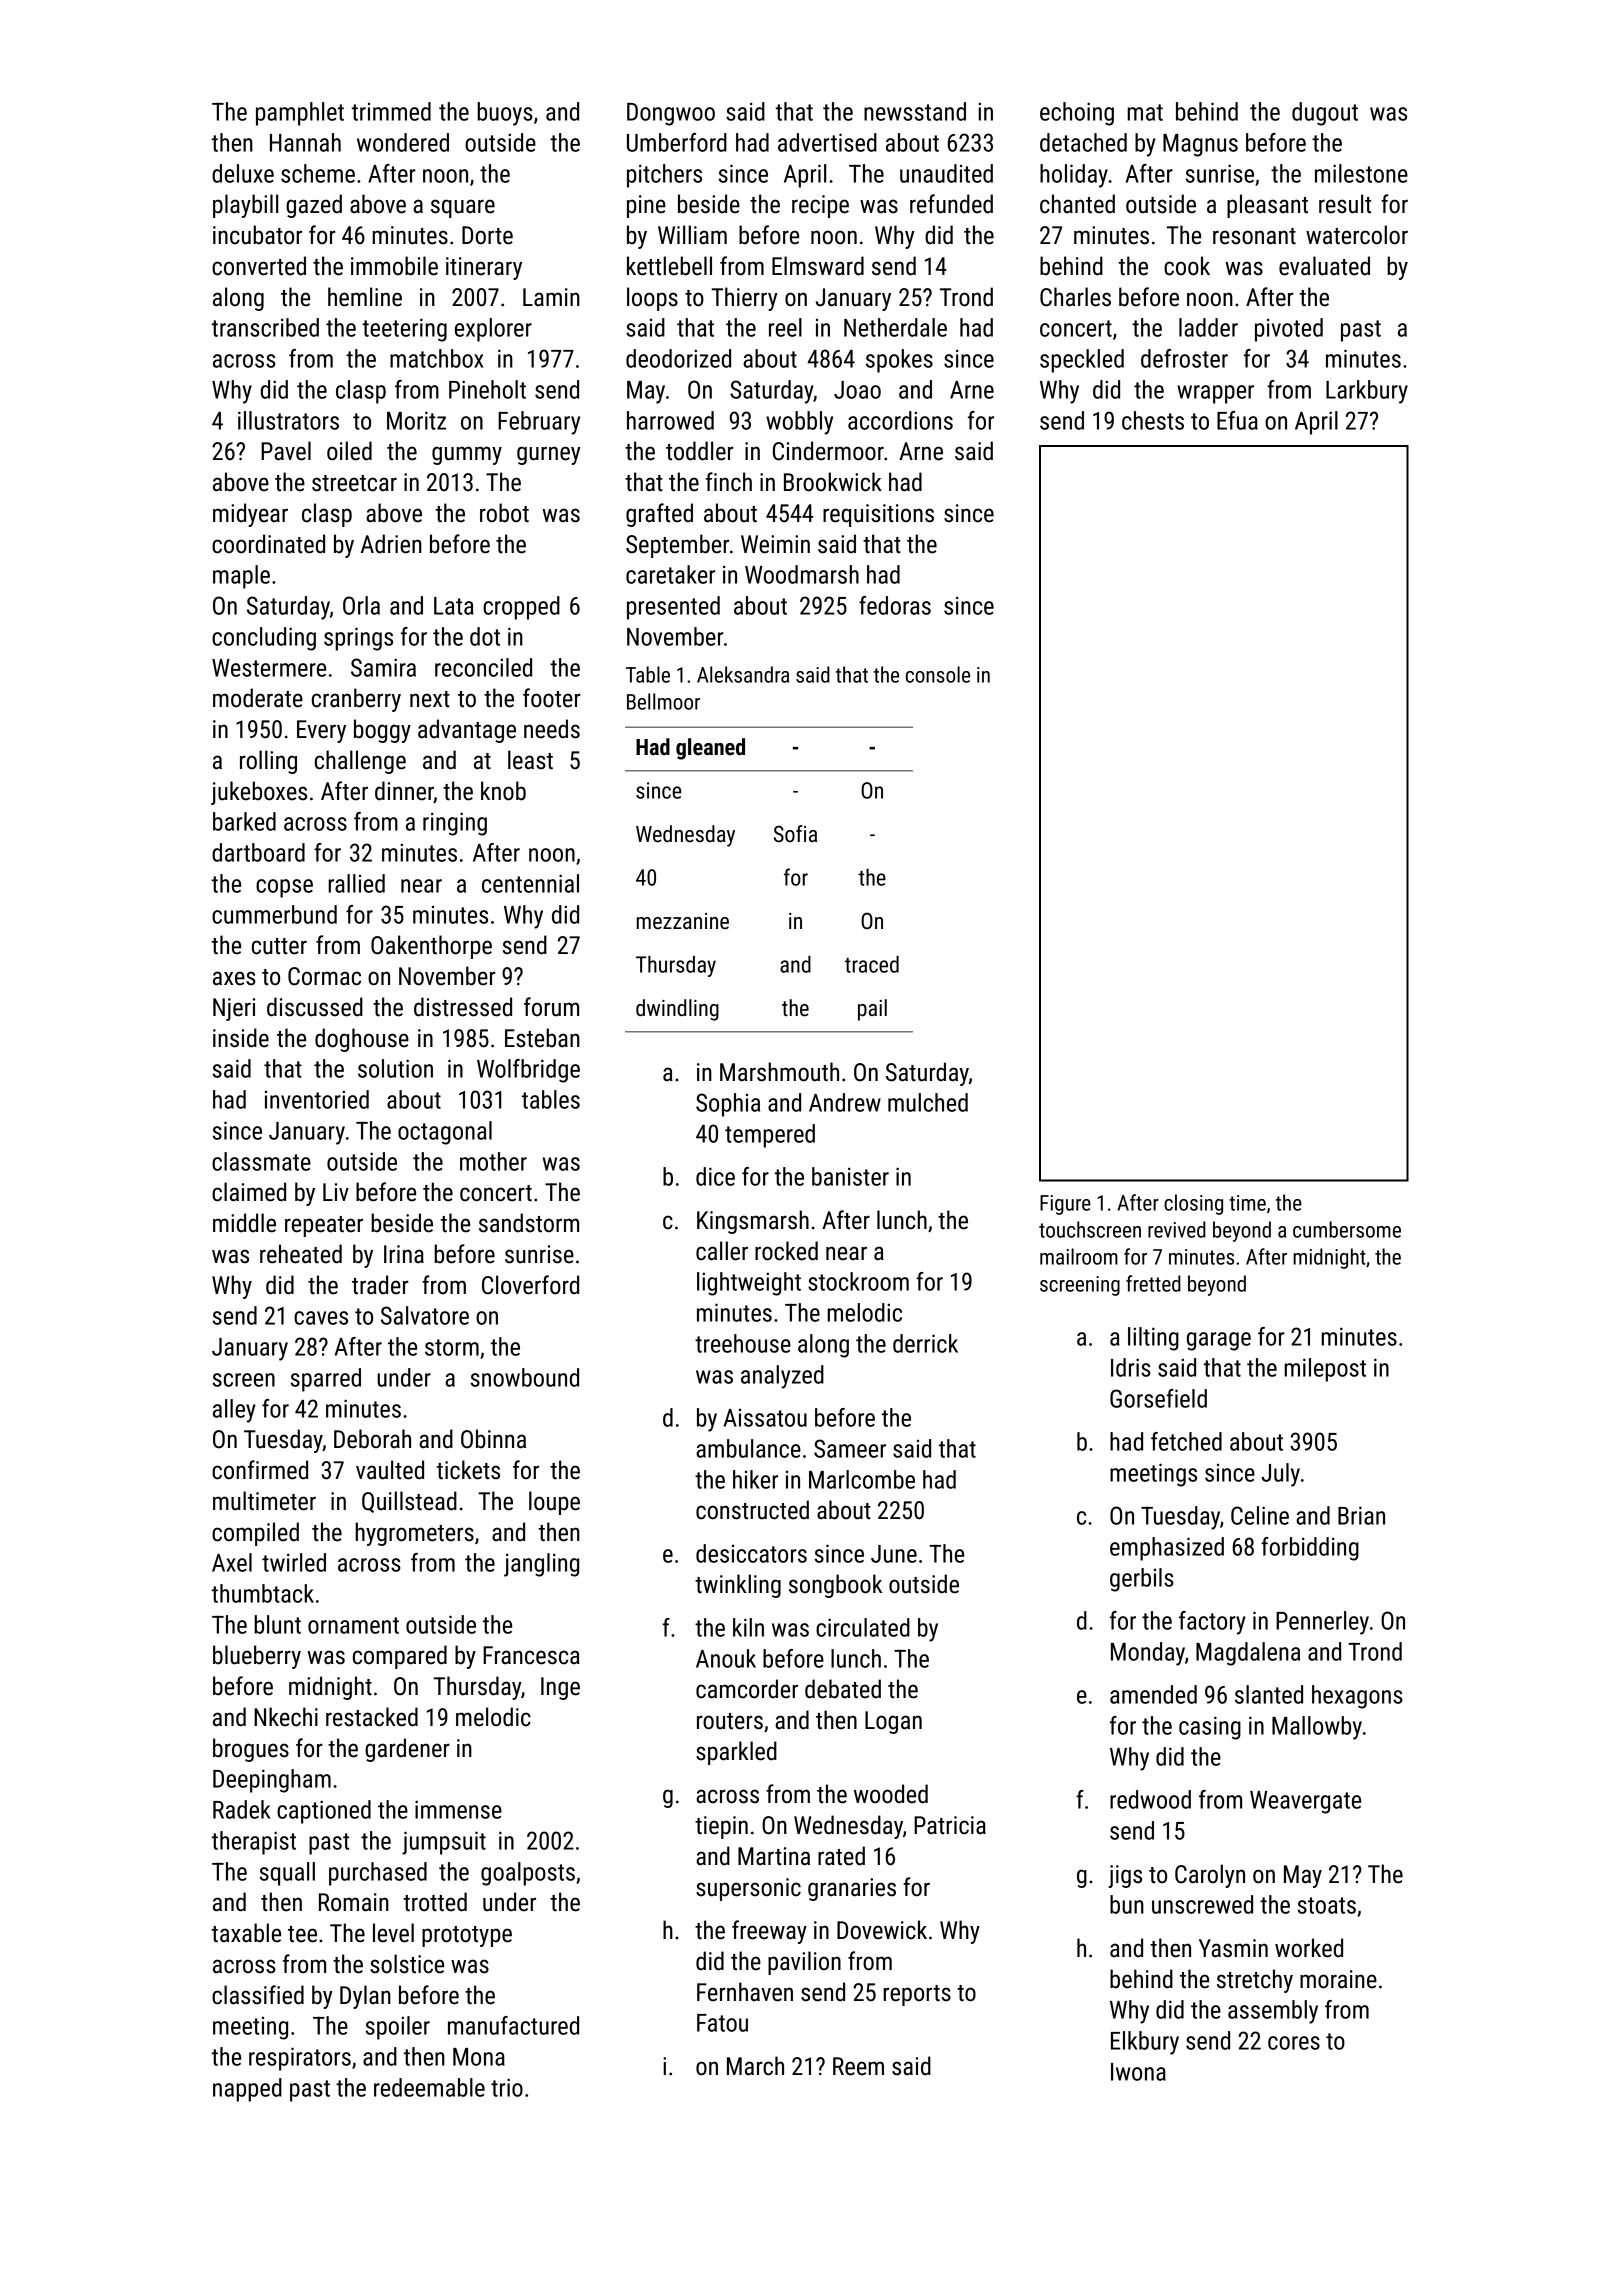  I want to click on barked, so click(244, 821).
